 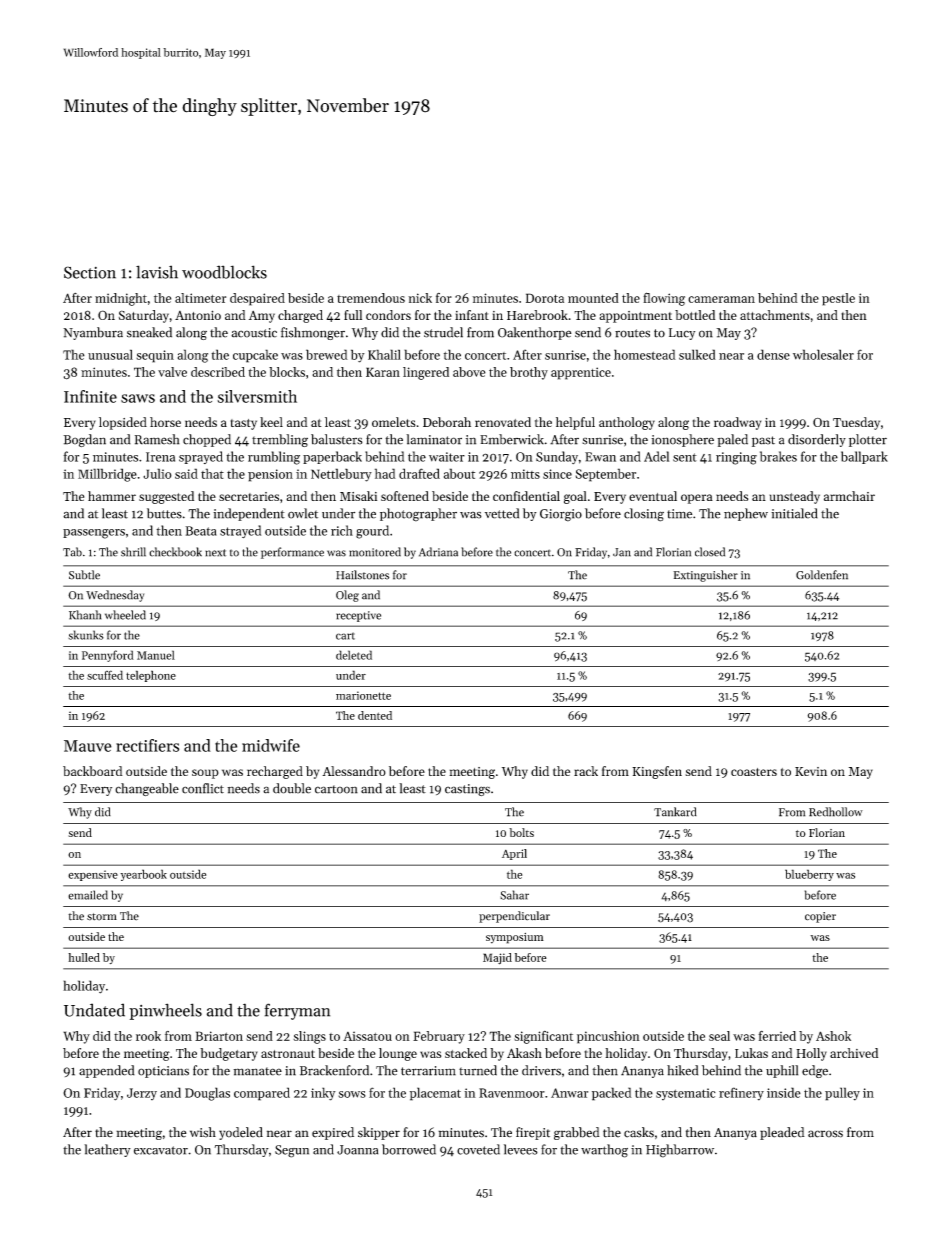 I want to click on Adriana, so click(x=438, y=552).
